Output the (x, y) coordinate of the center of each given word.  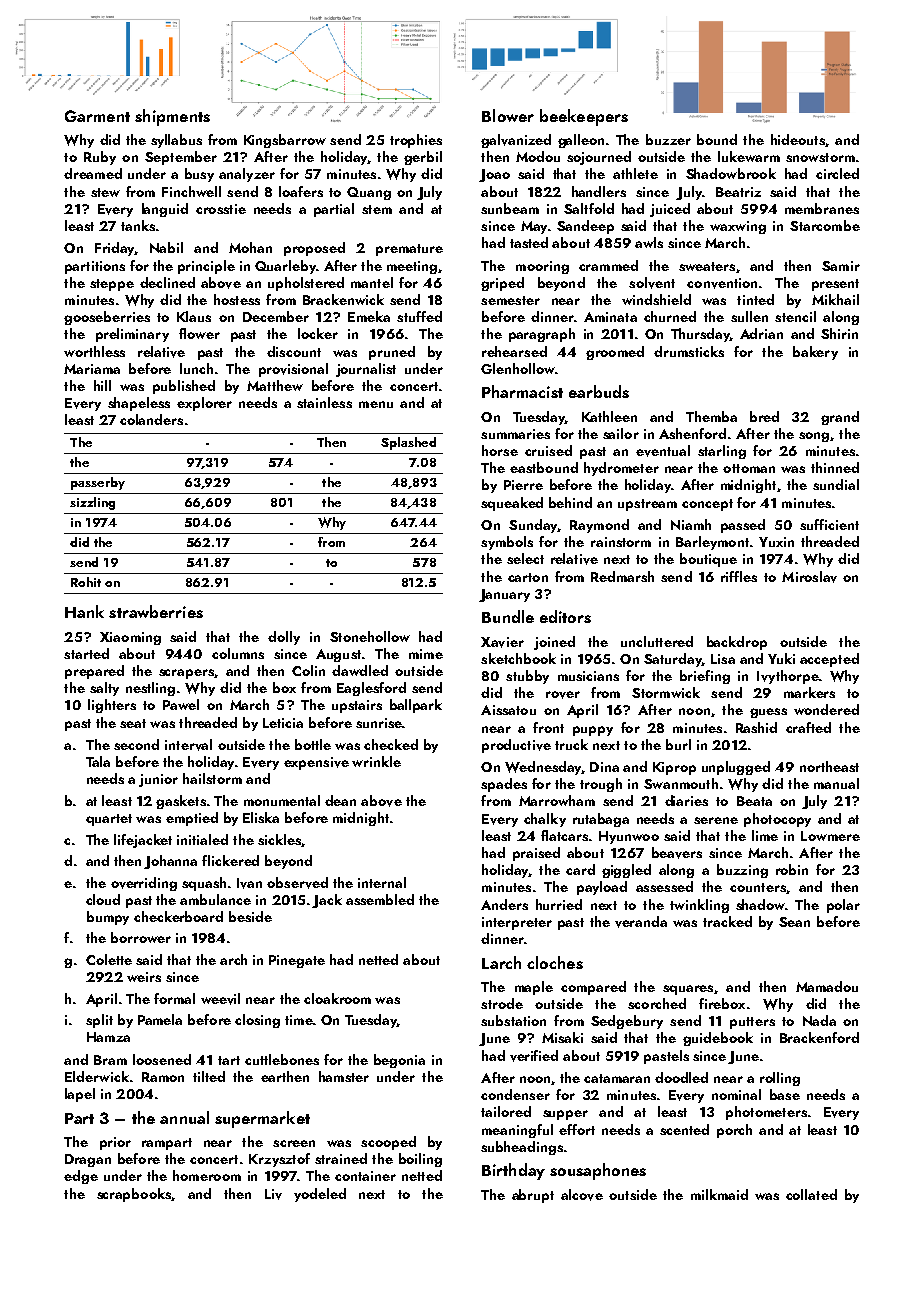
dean (340, 800)
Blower (508, 115)
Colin (308, 670)
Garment (97, 116)
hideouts (798, 139)
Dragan (88, 1160)
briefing (705, 677)
